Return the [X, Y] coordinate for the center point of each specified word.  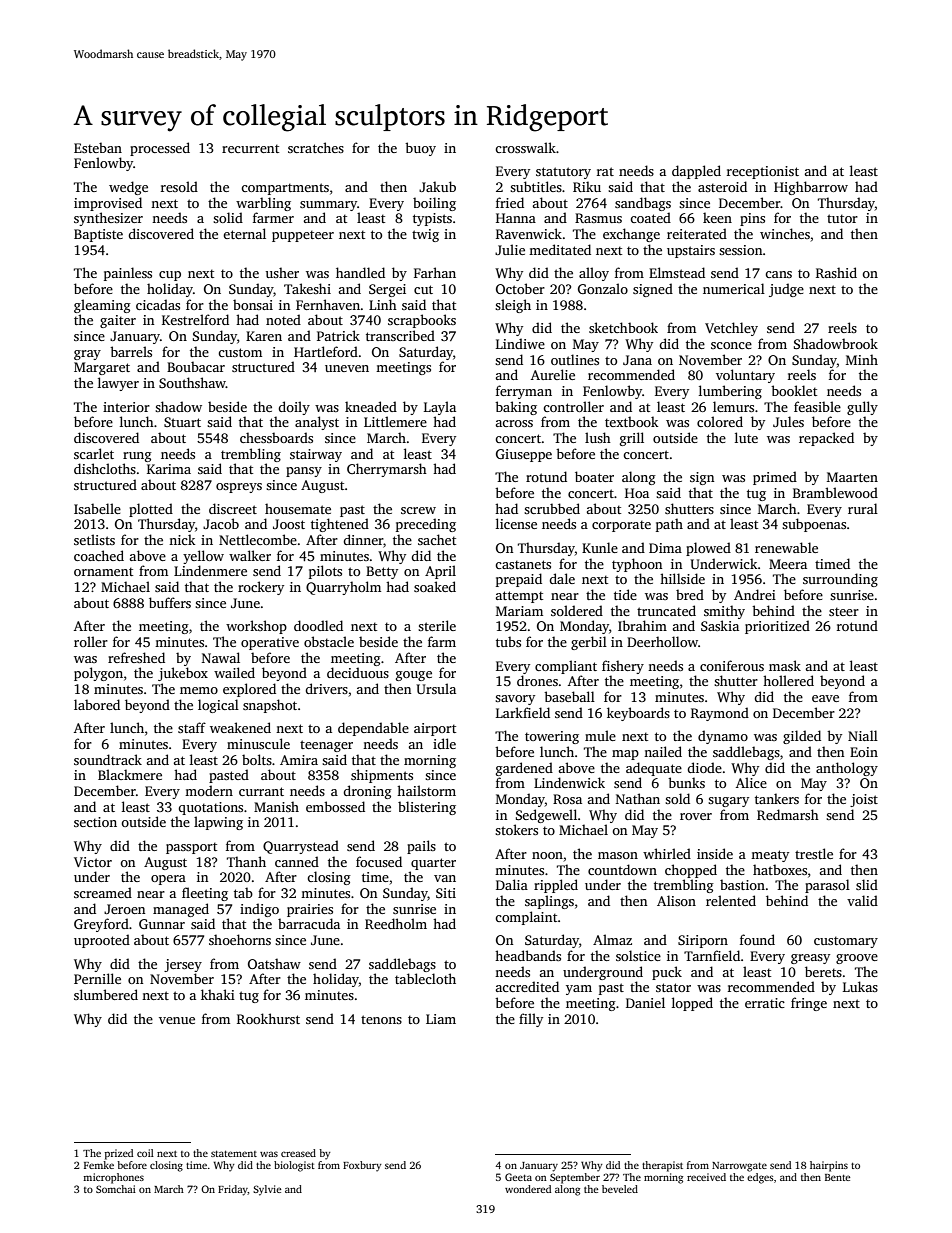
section [95, 822]
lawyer [118, 384]
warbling [263, 204]
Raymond [720, 714]
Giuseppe [524, 455]
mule [600, 735]
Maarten [852, 477]
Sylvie [267, 1190]
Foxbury [362, 1166]
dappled [696, 172]
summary [328, 206]
